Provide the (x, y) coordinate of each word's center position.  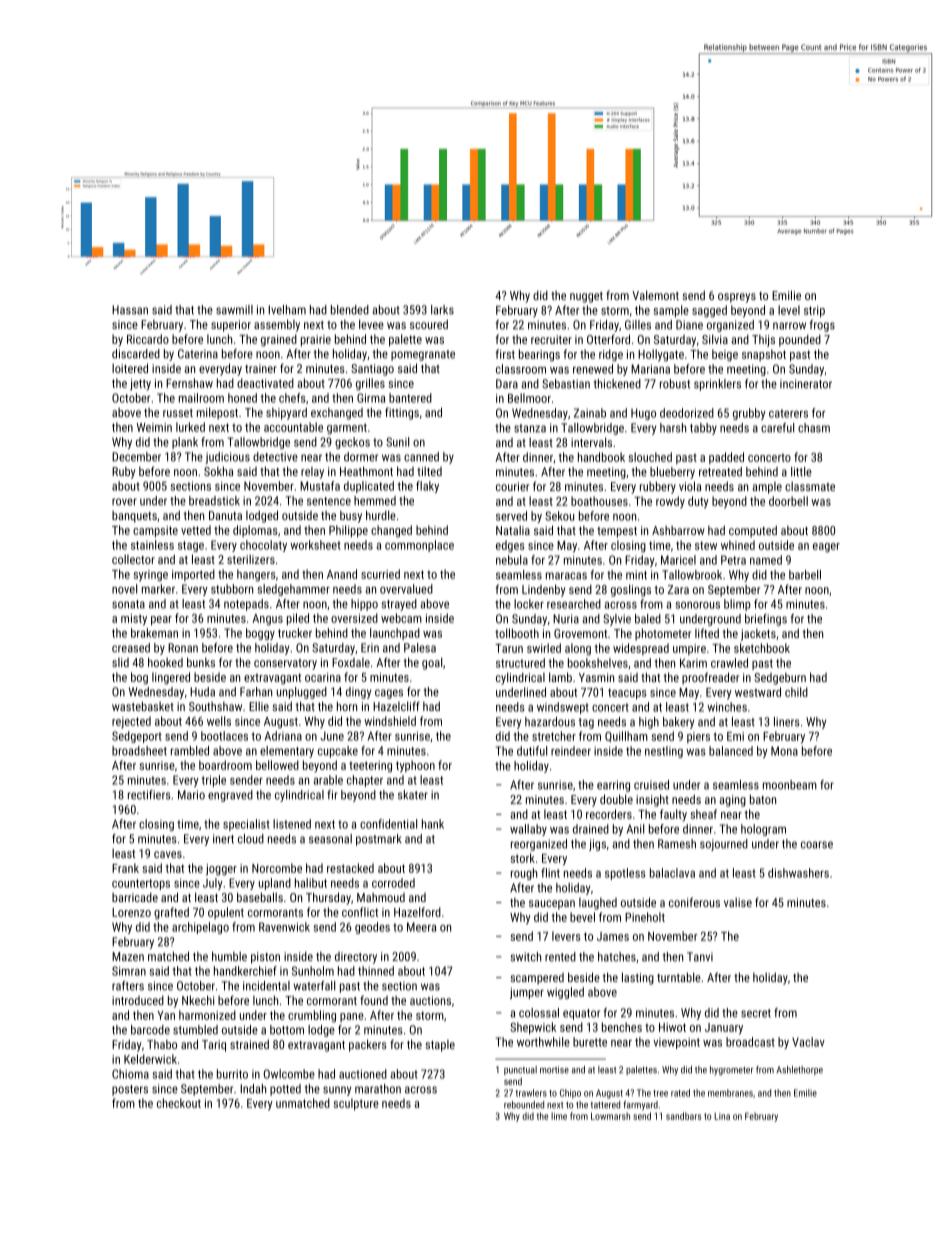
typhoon (415, 766)
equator (581, 1014)
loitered (130, 368)
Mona (784, 751)
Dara (507, 384)
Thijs (763, 341)
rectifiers (149, 795)
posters (130, 1090)
